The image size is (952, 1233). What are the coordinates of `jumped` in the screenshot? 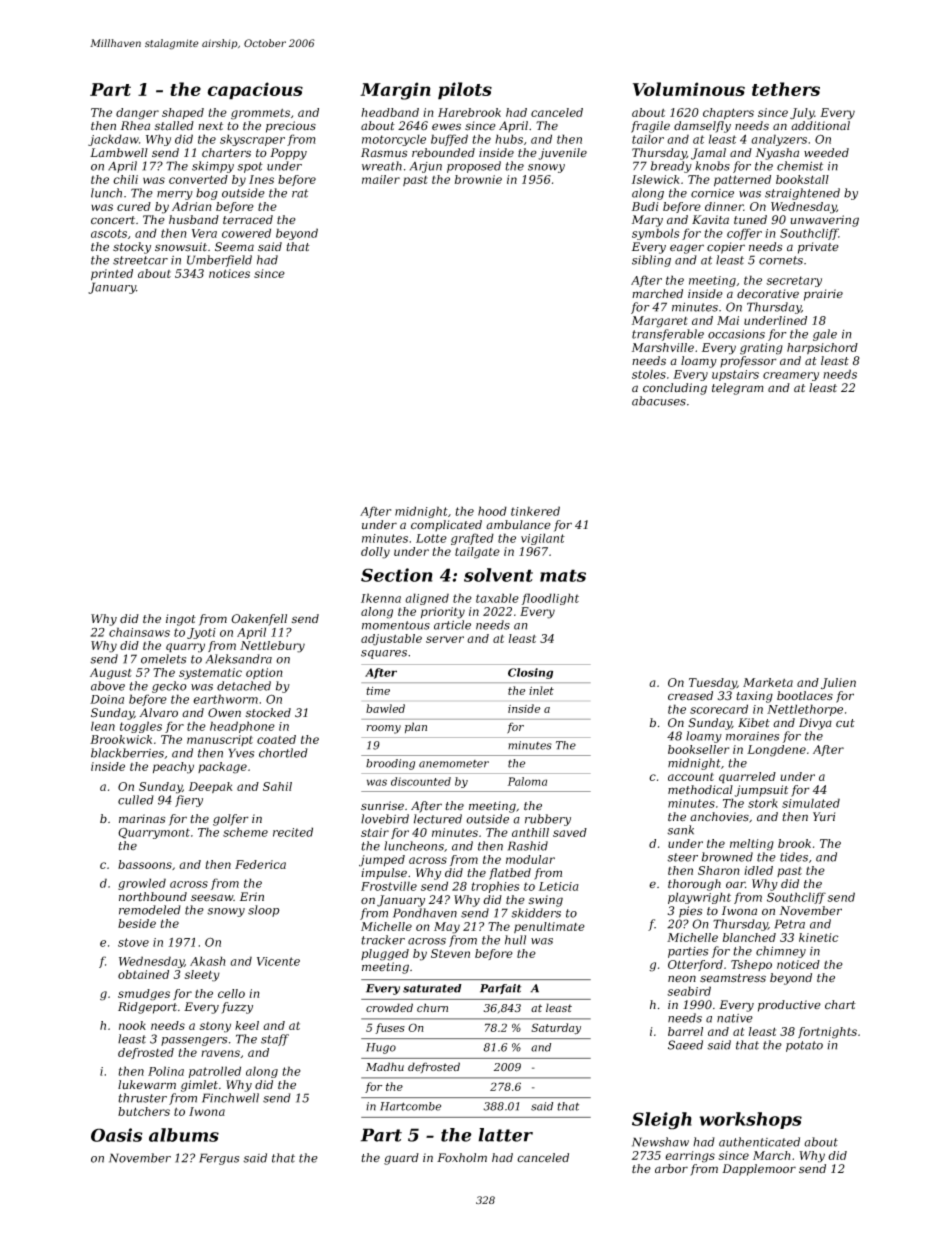 It's located at (382, 861).
